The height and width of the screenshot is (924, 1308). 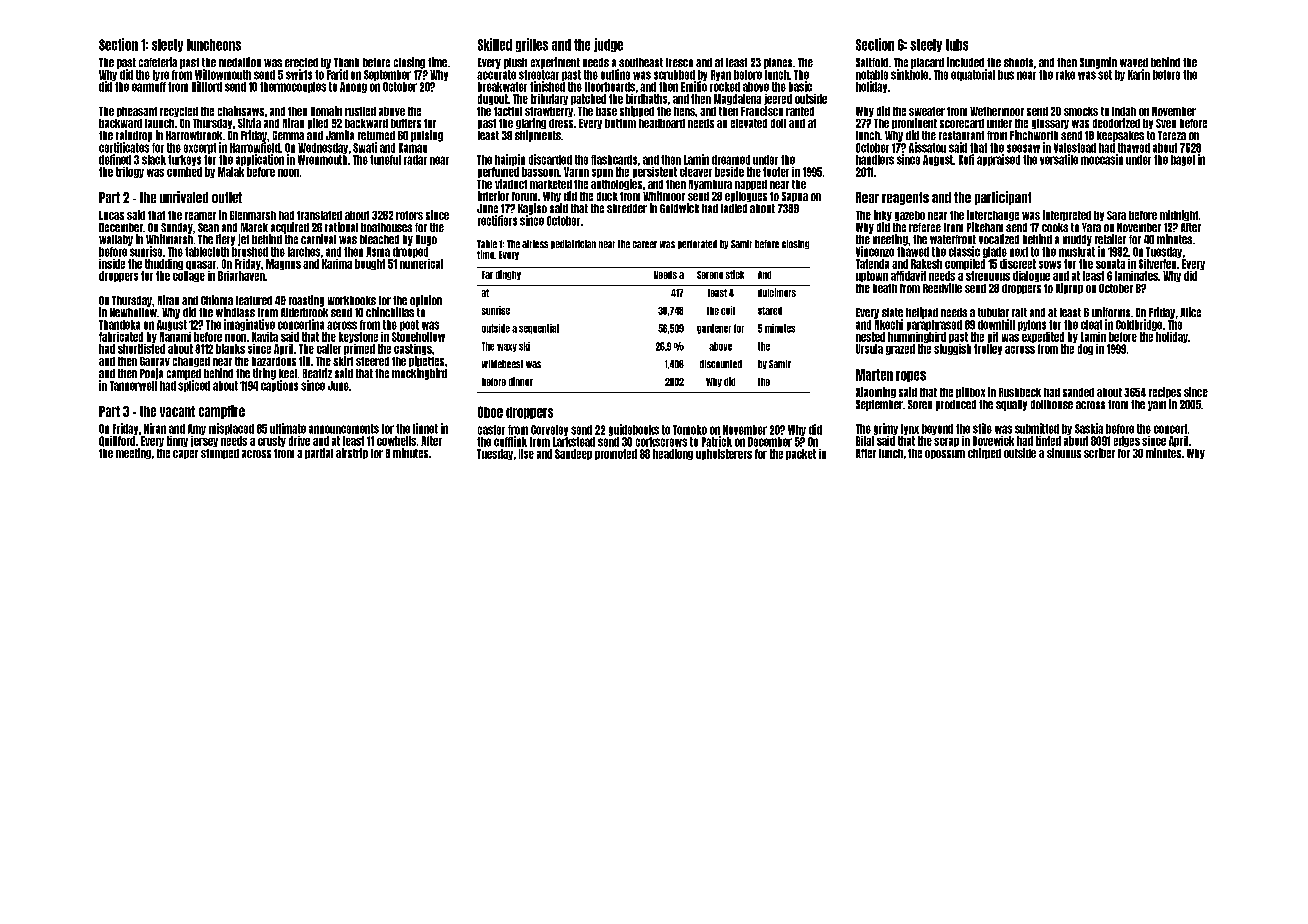 What do you see at coordinates (966, 159) in the screenshot?
I see `Kofi` at bounding box center [966, 159].
